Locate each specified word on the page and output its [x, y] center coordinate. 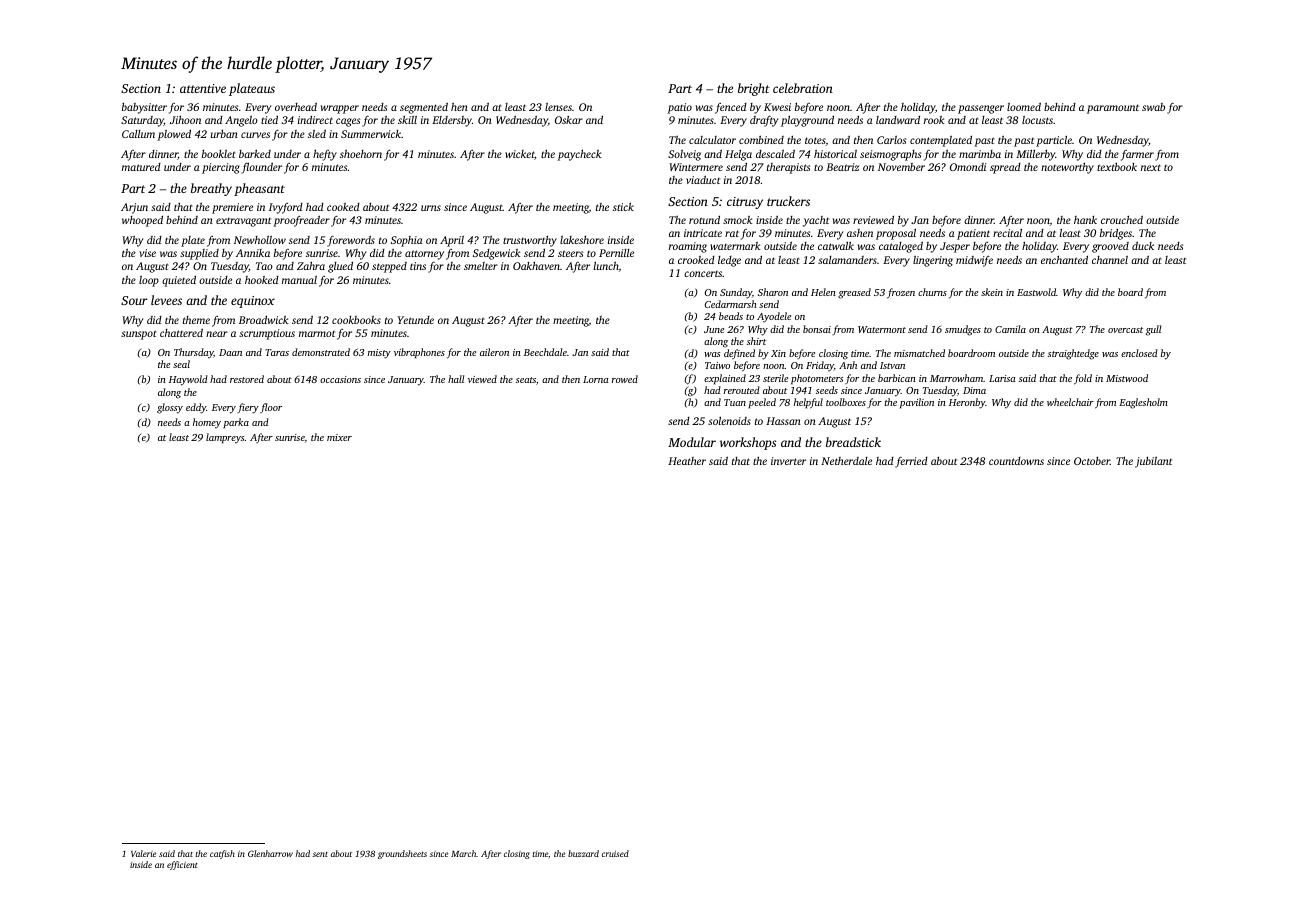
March [463, 853]
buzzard [583, 853]
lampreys [225, 438]
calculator [712, 140]
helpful [808, 403]
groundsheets [402, 854]
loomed [1024, 106]
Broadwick [264, 320]
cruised [615, 853]
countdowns [1016, 461]
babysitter [144, 108]
